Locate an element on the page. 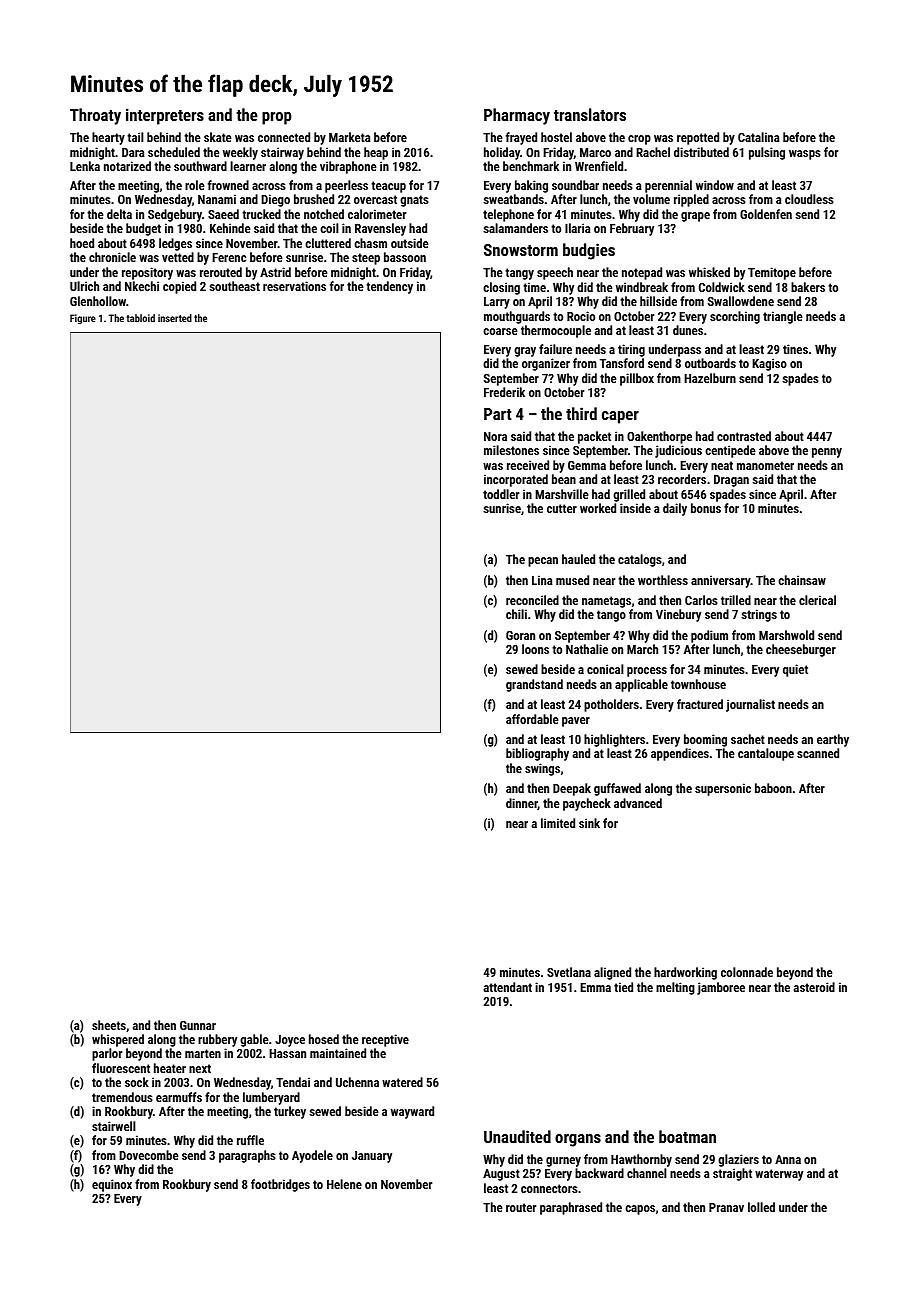 This page has width=924, height=1308. chili is located at coordinates (516, 614).
